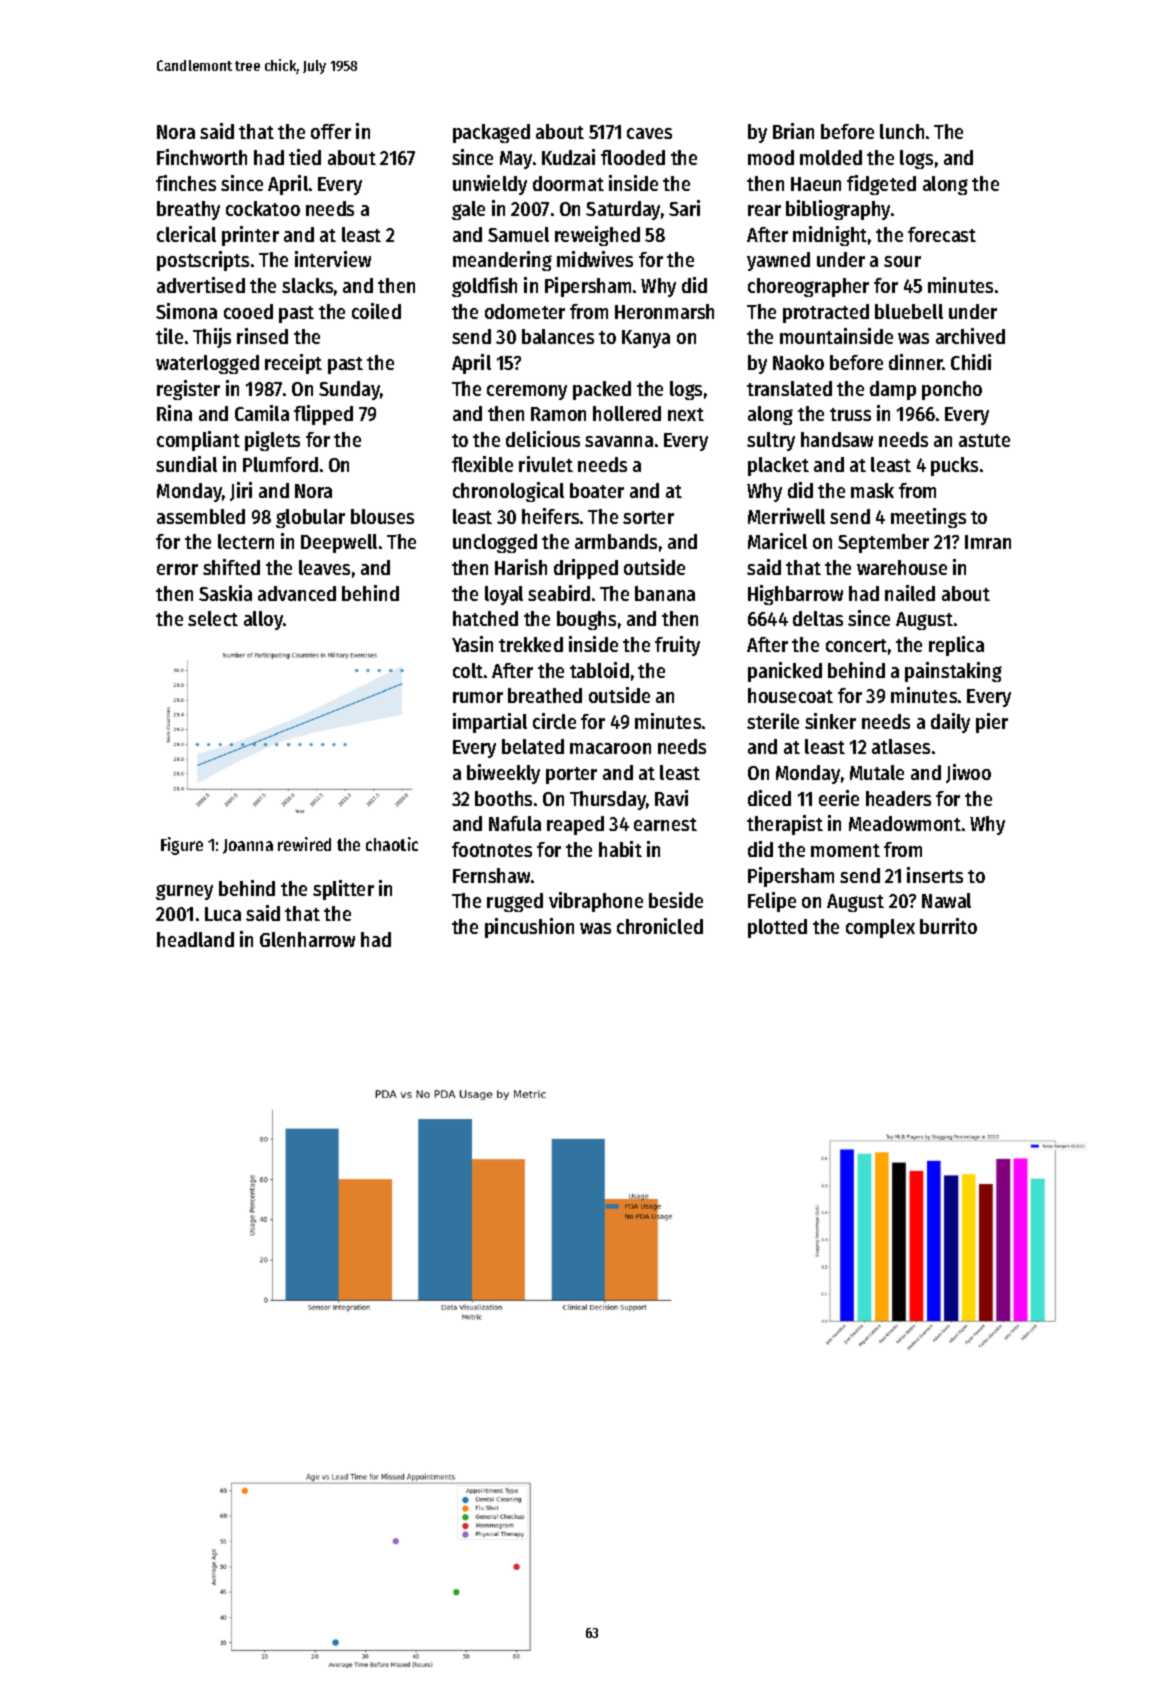  Describe the element at coordinates (677, 646) in the document. I see `fruity` at that location.
